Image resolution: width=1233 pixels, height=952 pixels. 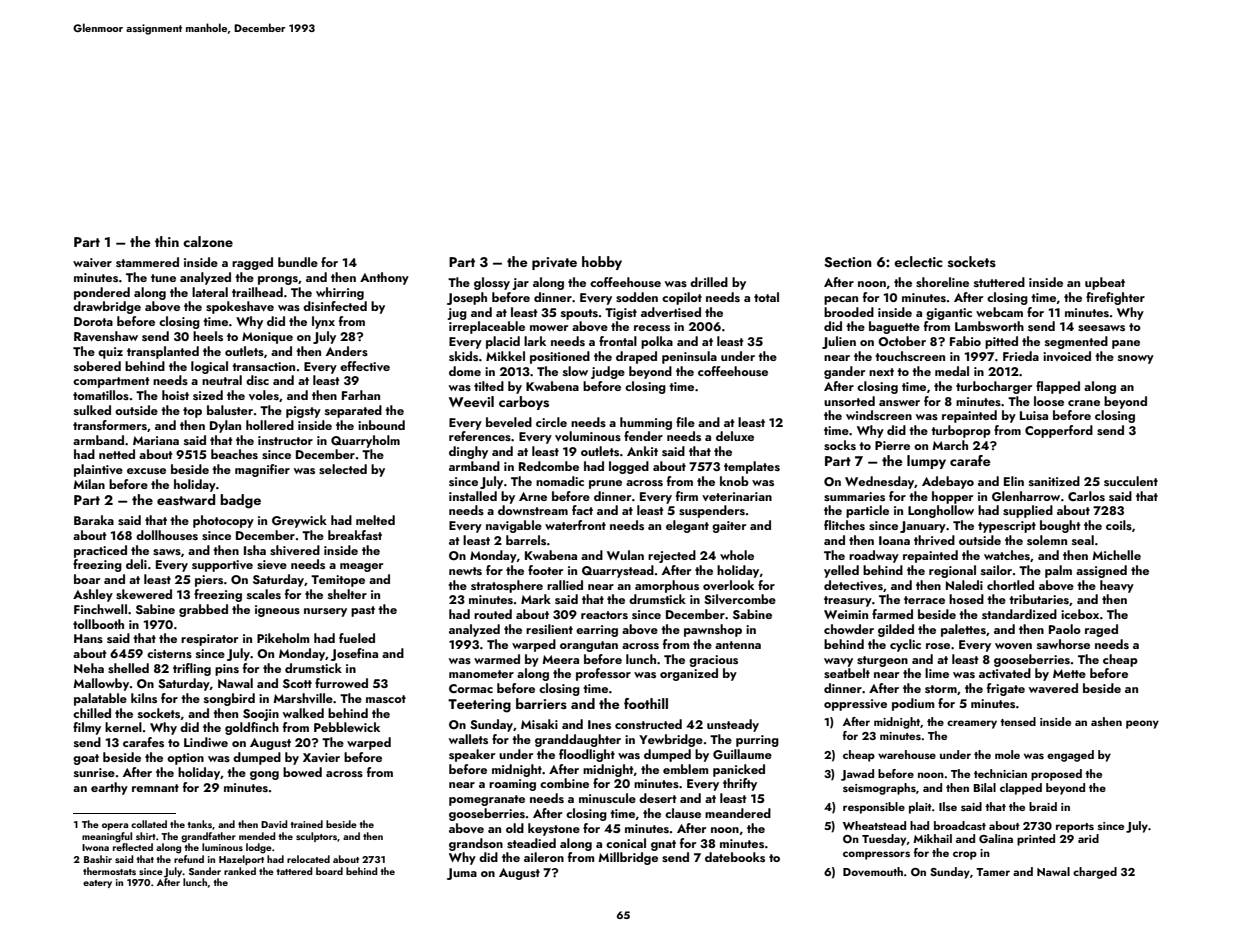 I want to click on private, so click(x=554, y=263).
